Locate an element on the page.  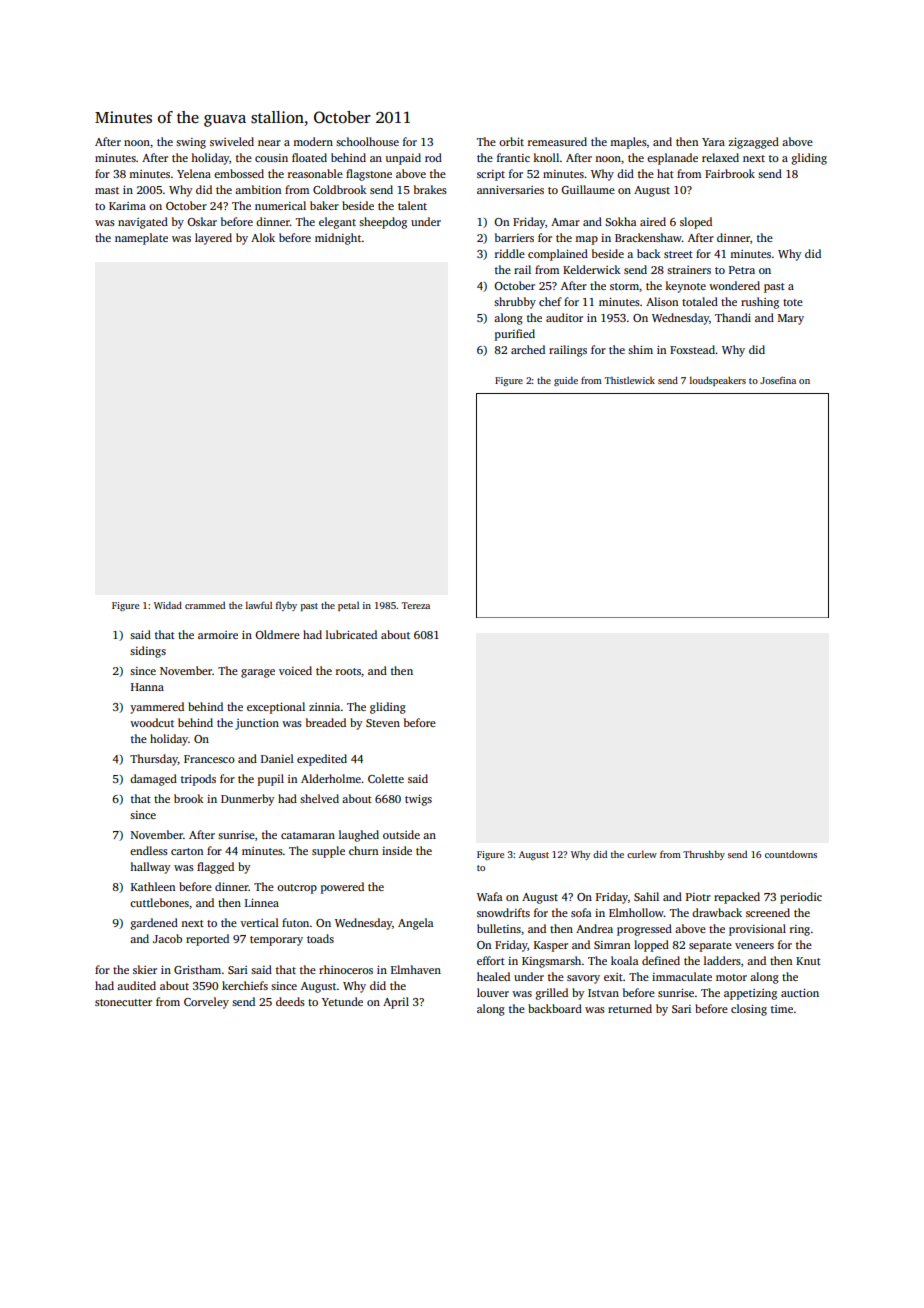
stonecutter is located at coordinates (123, 1002).
